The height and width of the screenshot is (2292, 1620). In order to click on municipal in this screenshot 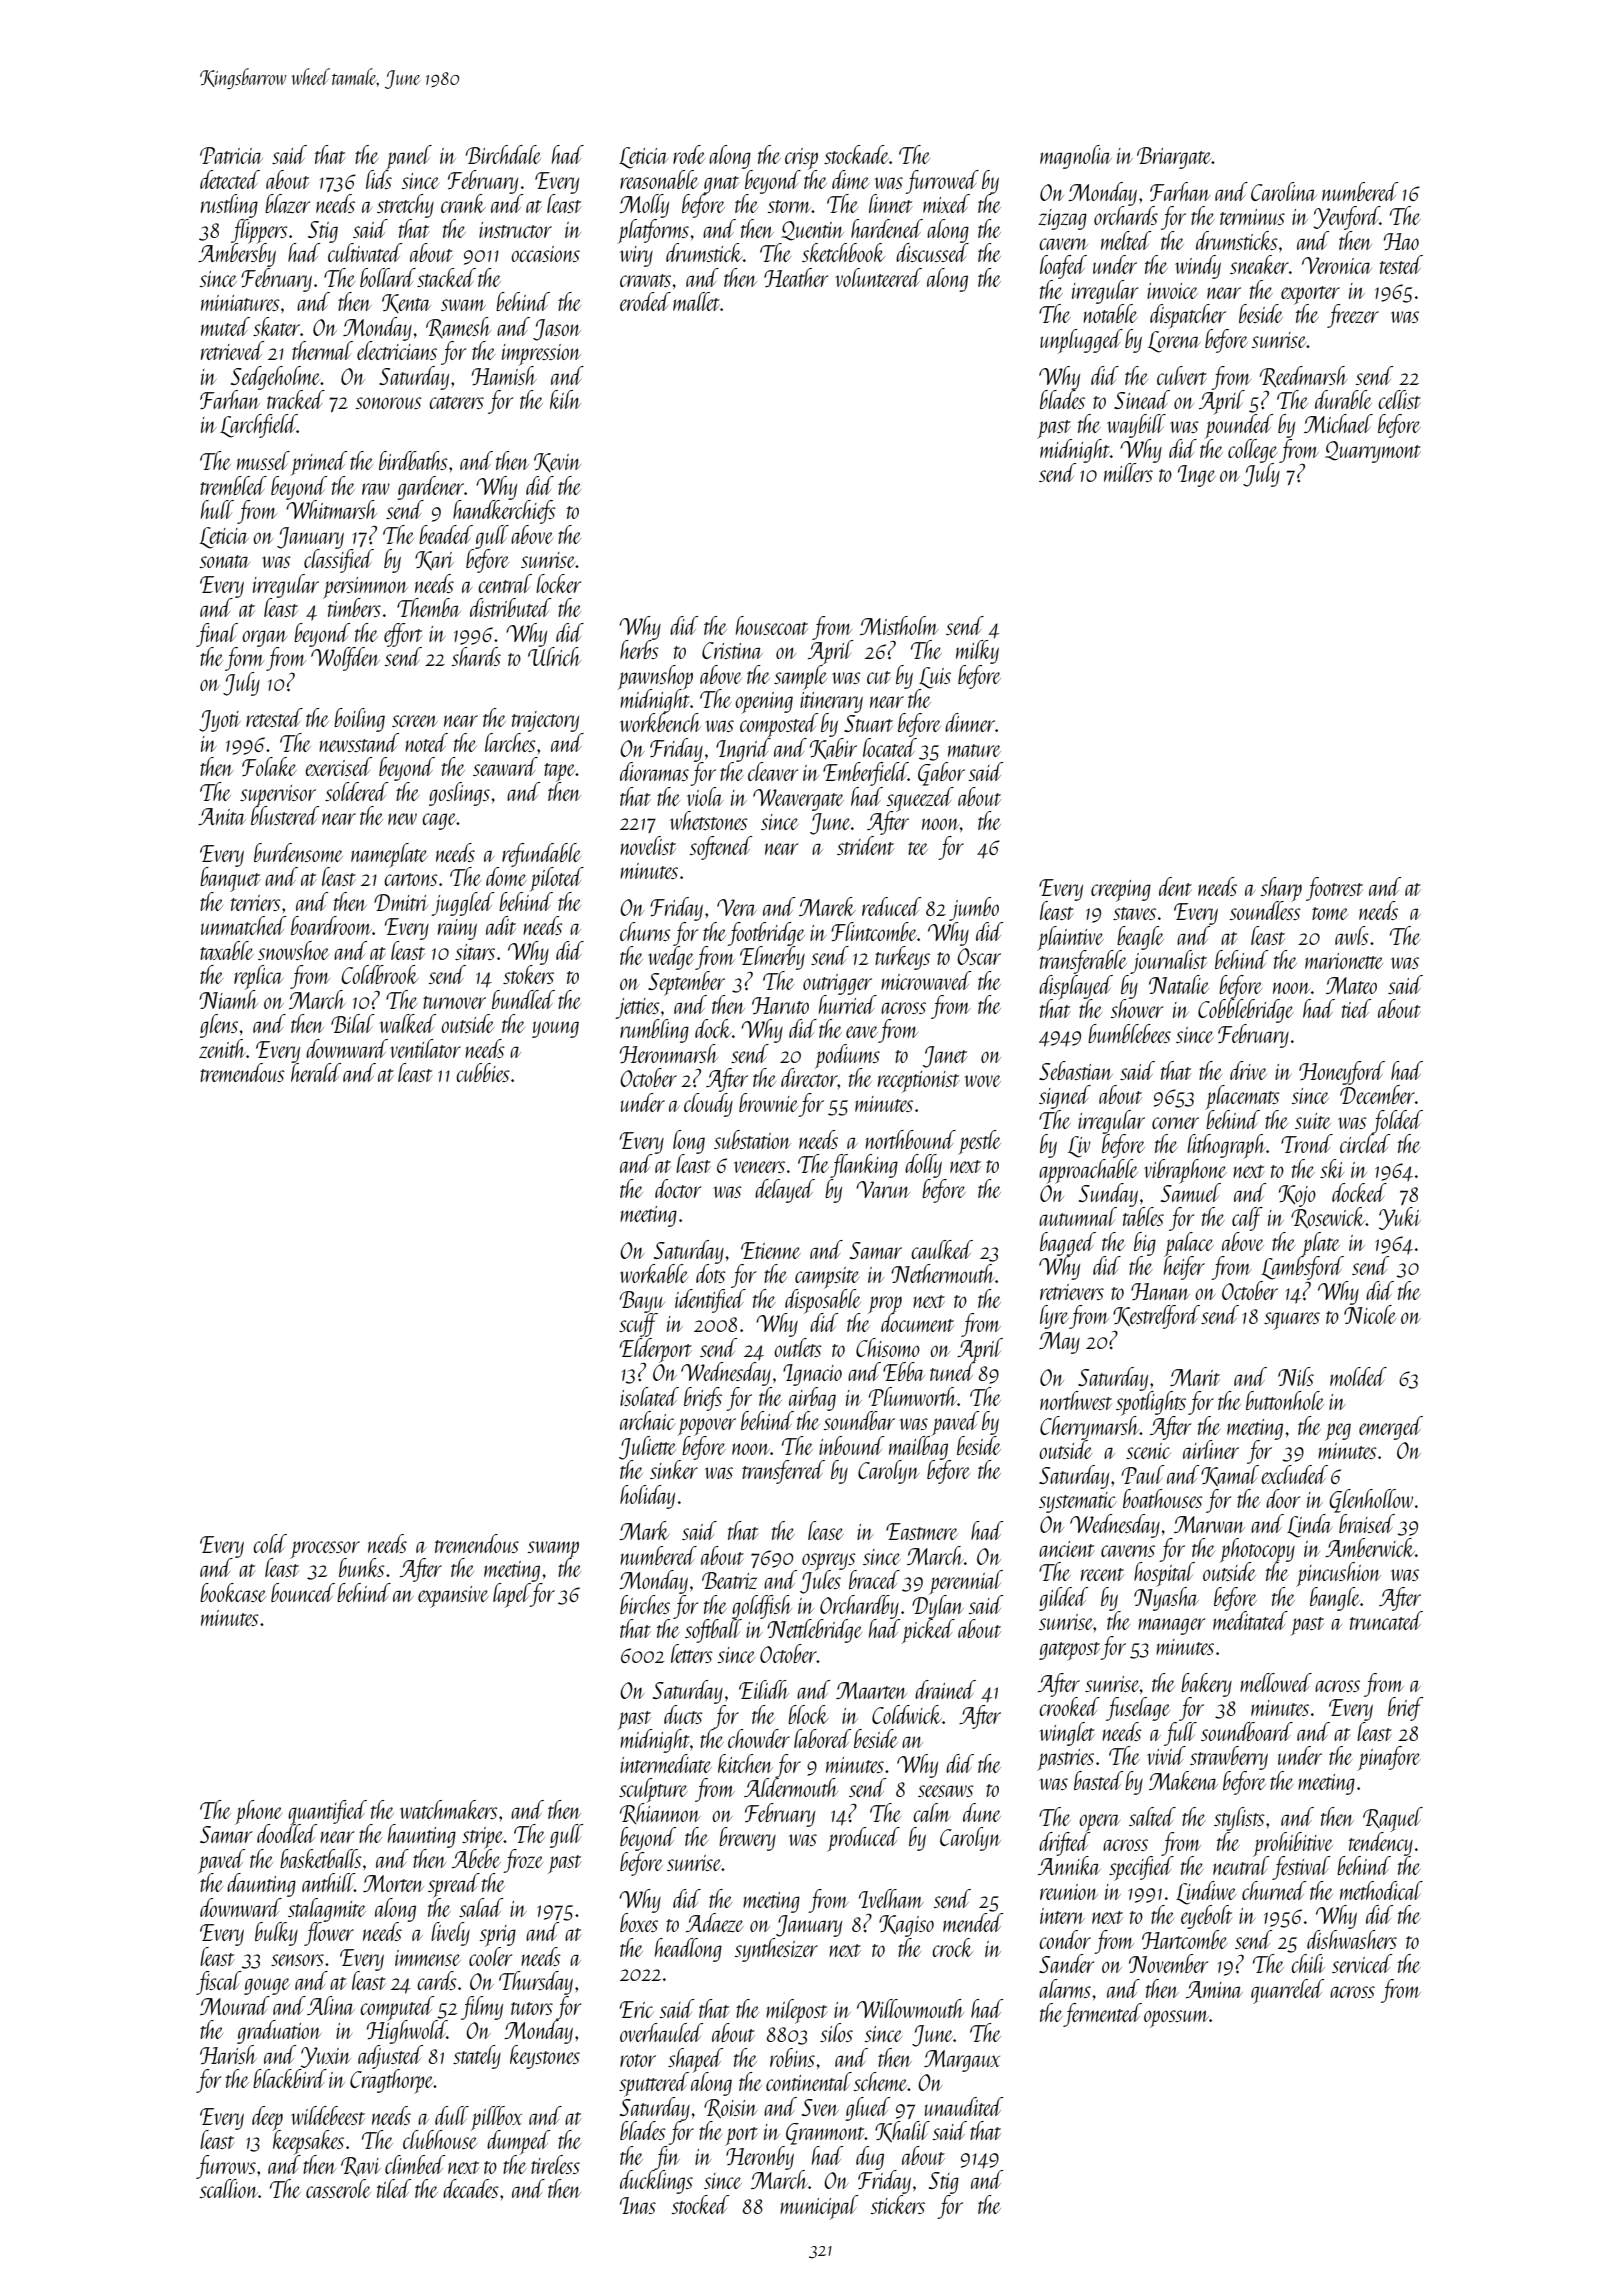, I will do `click(819, 2207)`.
